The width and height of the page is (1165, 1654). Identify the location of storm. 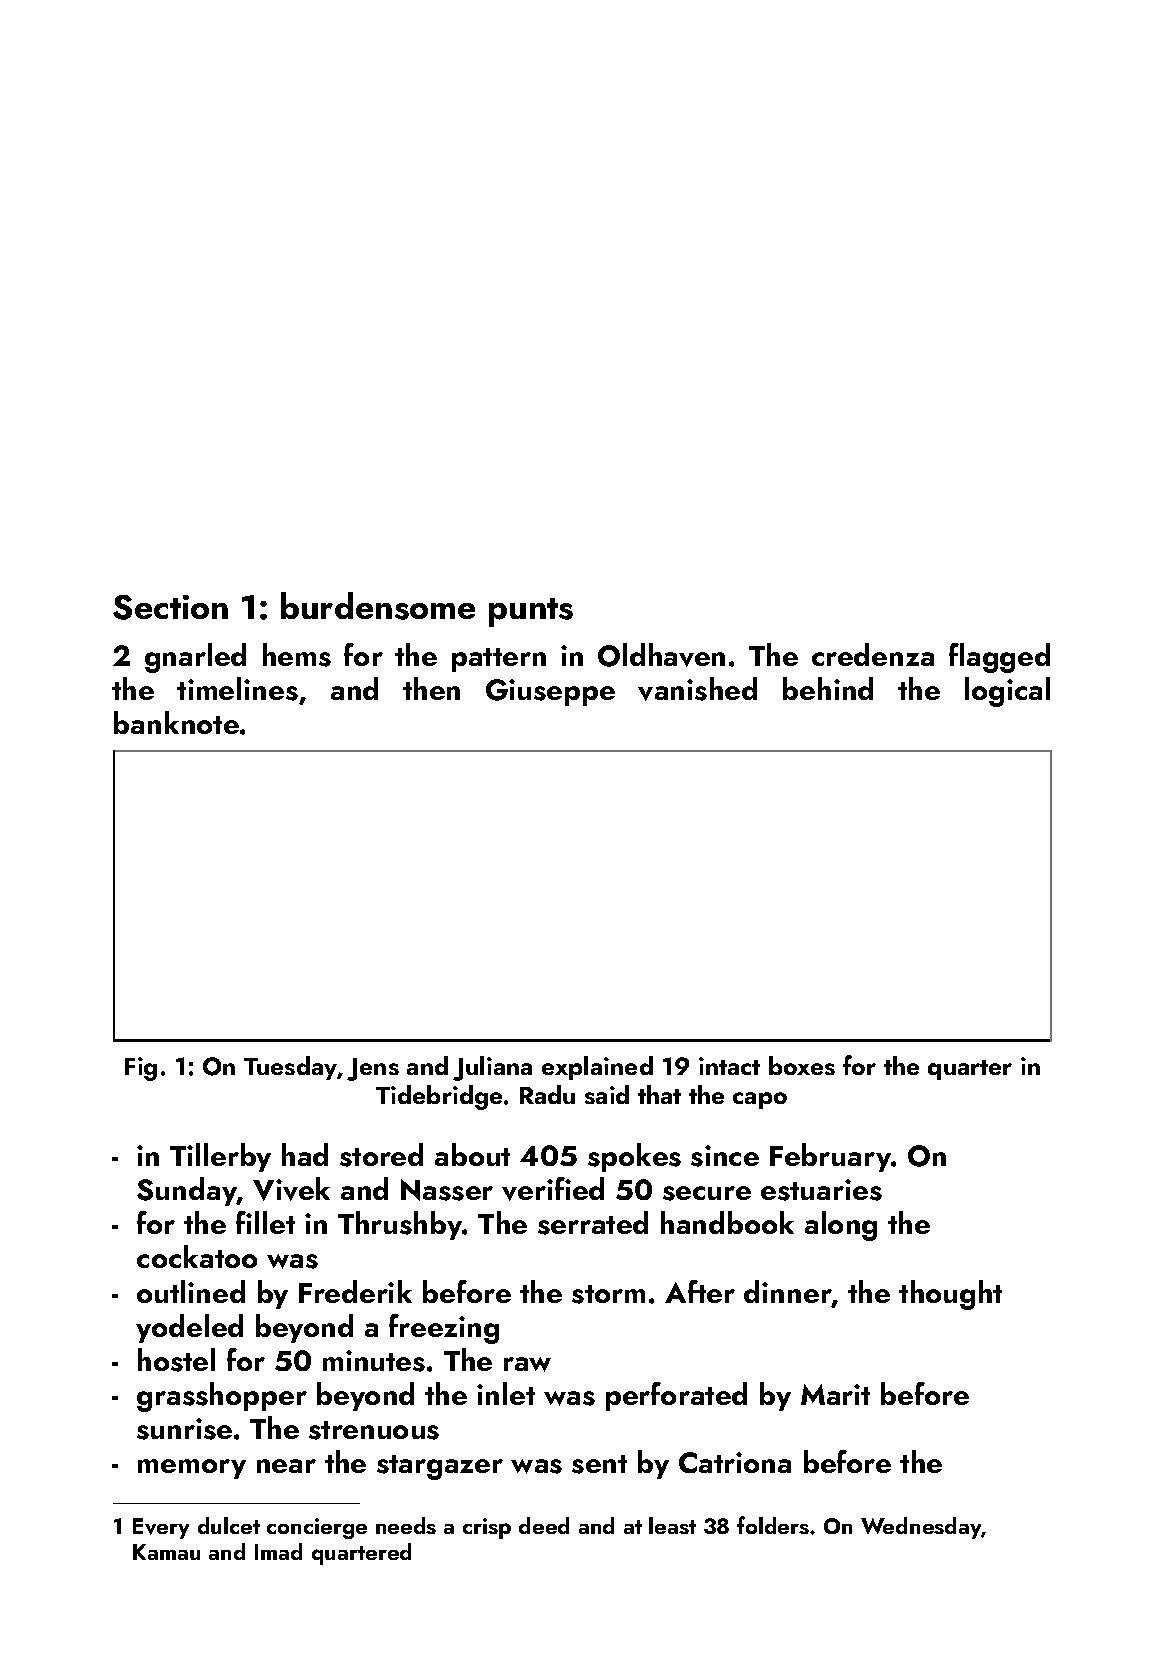
(608, 1294).
